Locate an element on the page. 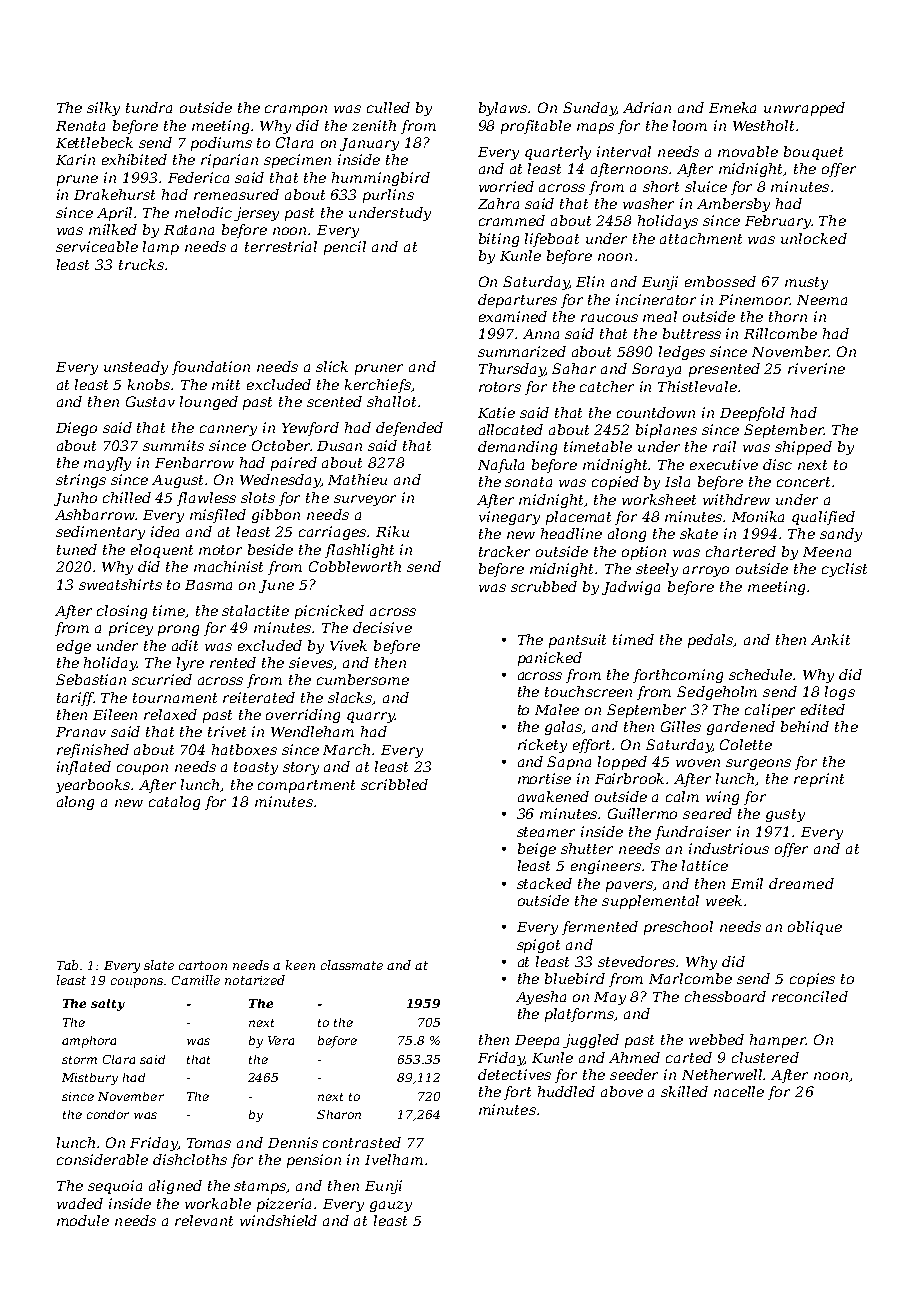 This image has height=1308, width=924. huddled is located at coordinates (566, 1091).
